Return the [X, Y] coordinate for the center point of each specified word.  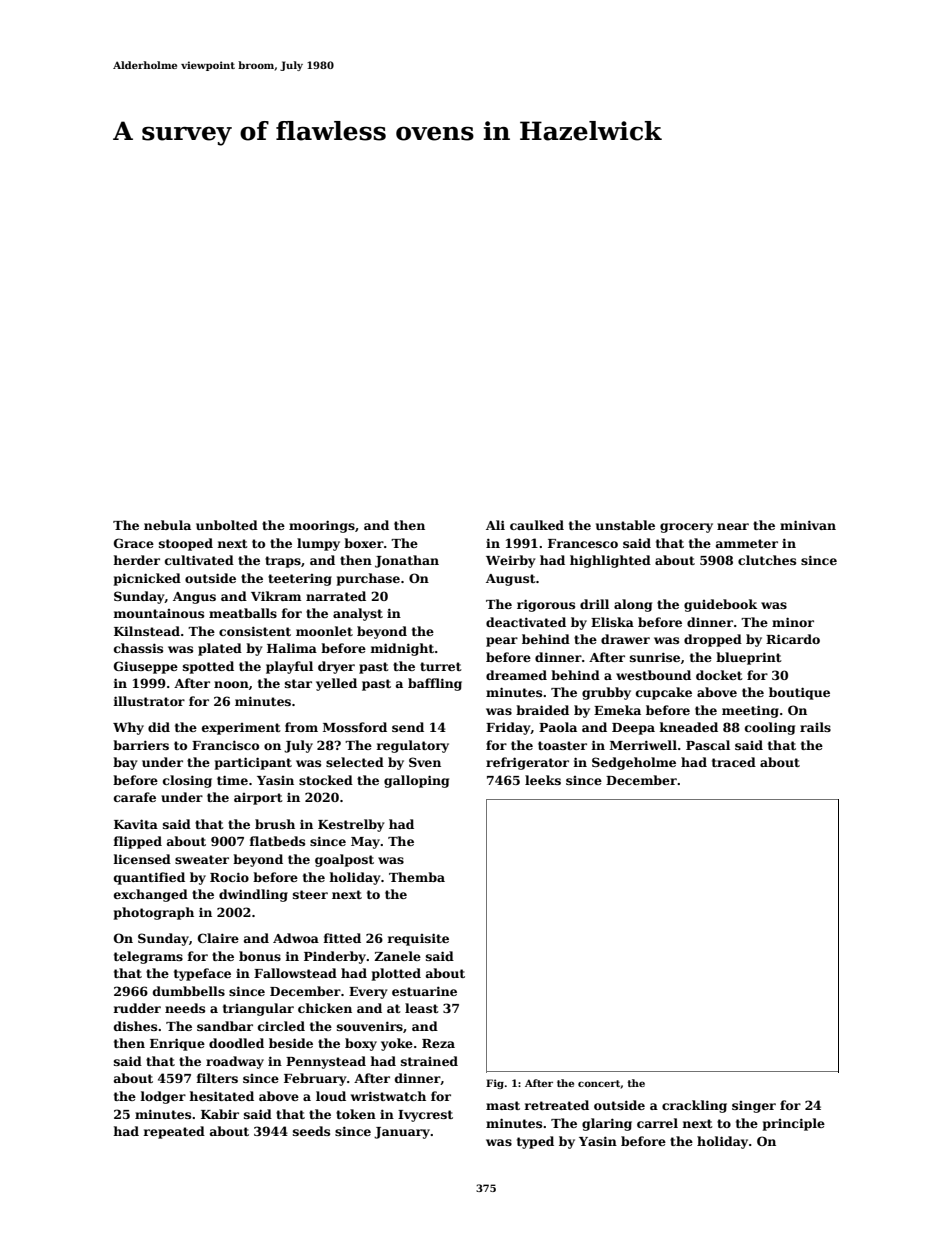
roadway [235, 1062]
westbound [653, 675]
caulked [537, 525]
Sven [425, 762]
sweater [202, 859]
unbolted [227, 525]
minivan [808, 525]
